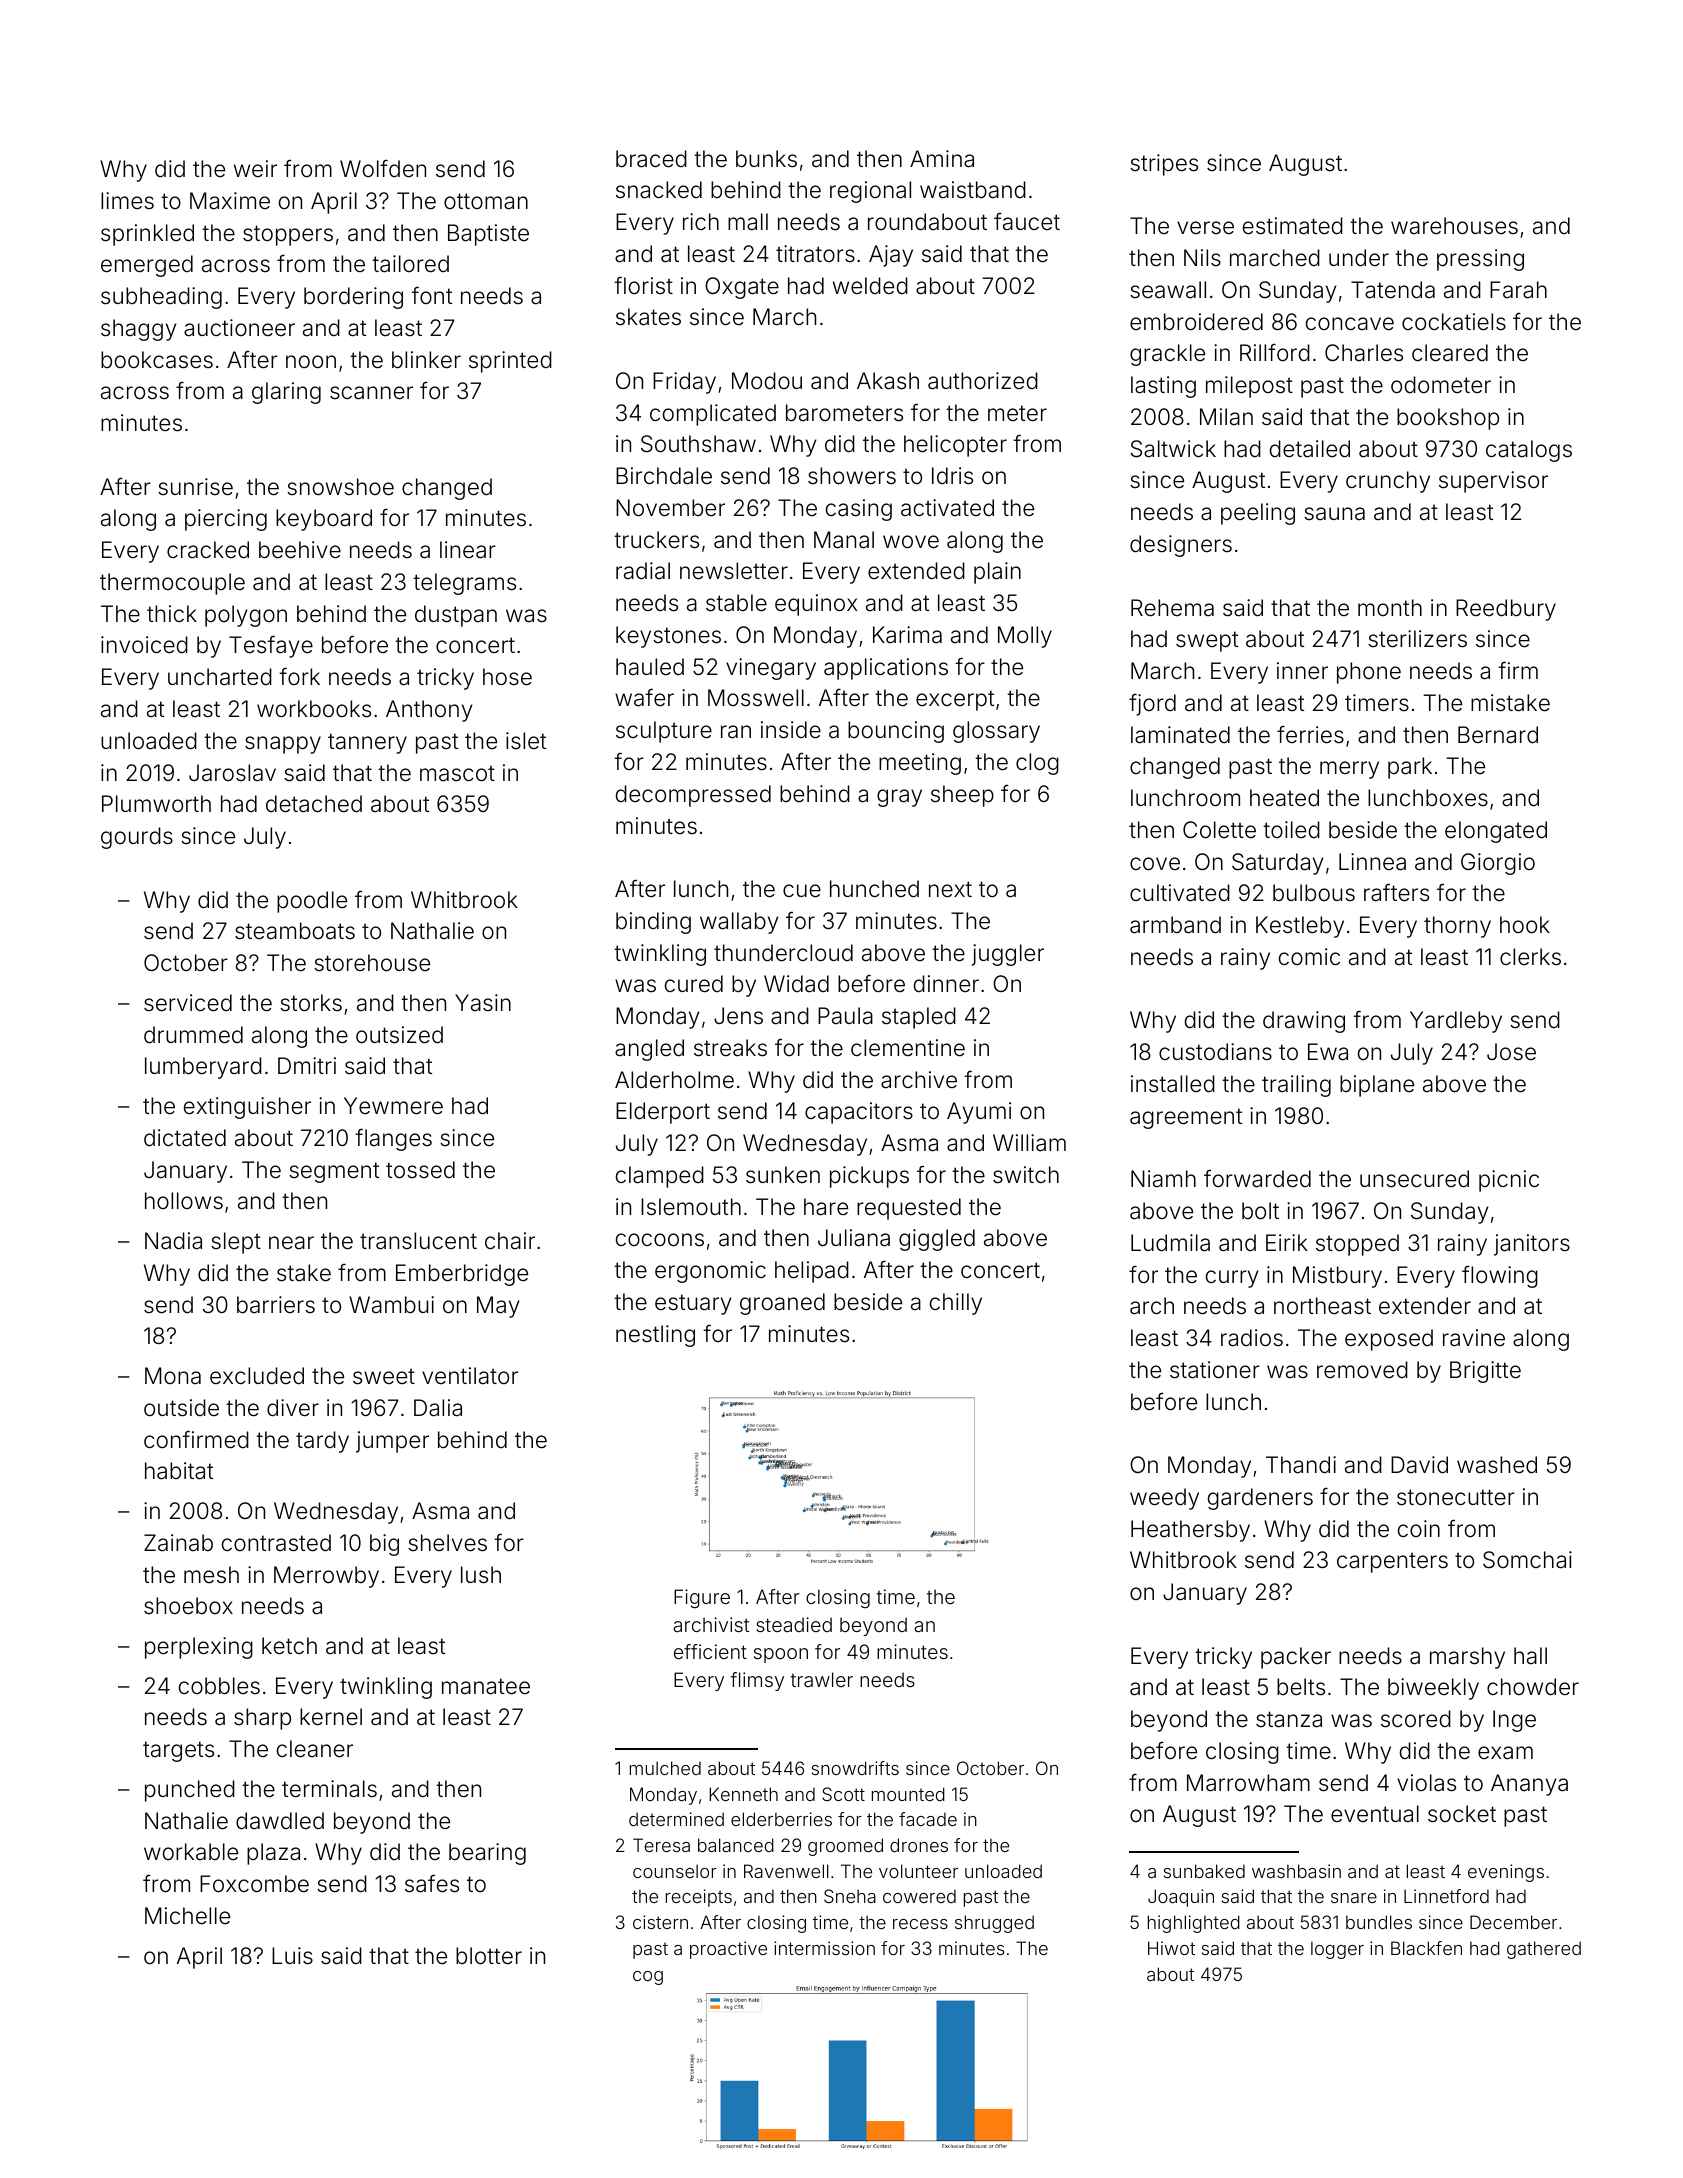  Describe the element at coordinates (292, 1956) in the image. I see `Luis` at that location.
